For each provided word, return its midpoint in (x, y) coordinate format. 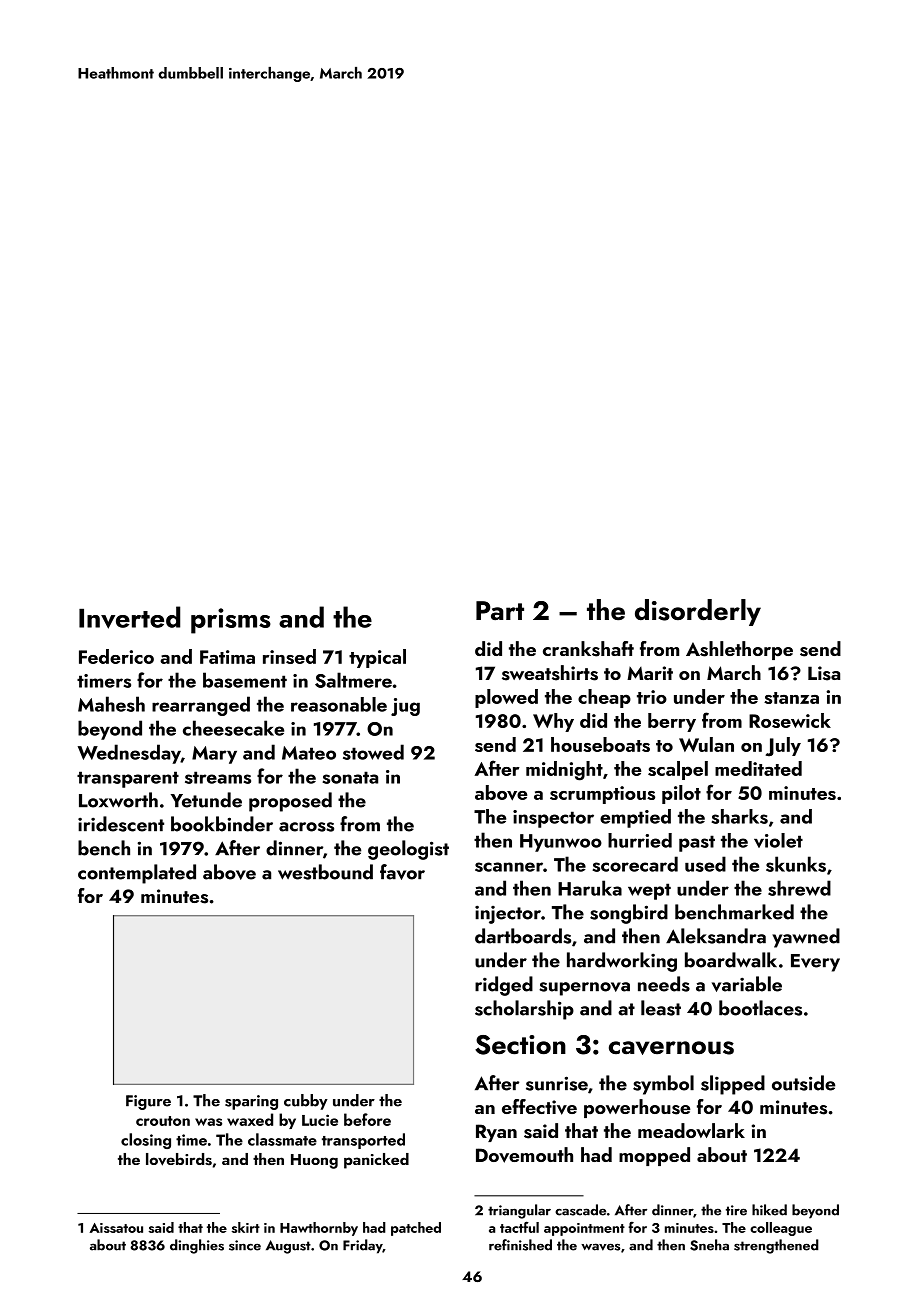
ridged (504, 986)
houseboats (600, 744)
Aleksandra (716, 936)
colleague (781, 1229)
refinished (520, 1245)
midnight (564, 771)
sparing (251, 1102)
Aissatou (116, 1228)
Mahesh (111, 704)
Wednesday (129, 754)
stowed (373, 752)
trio (652, 697)
